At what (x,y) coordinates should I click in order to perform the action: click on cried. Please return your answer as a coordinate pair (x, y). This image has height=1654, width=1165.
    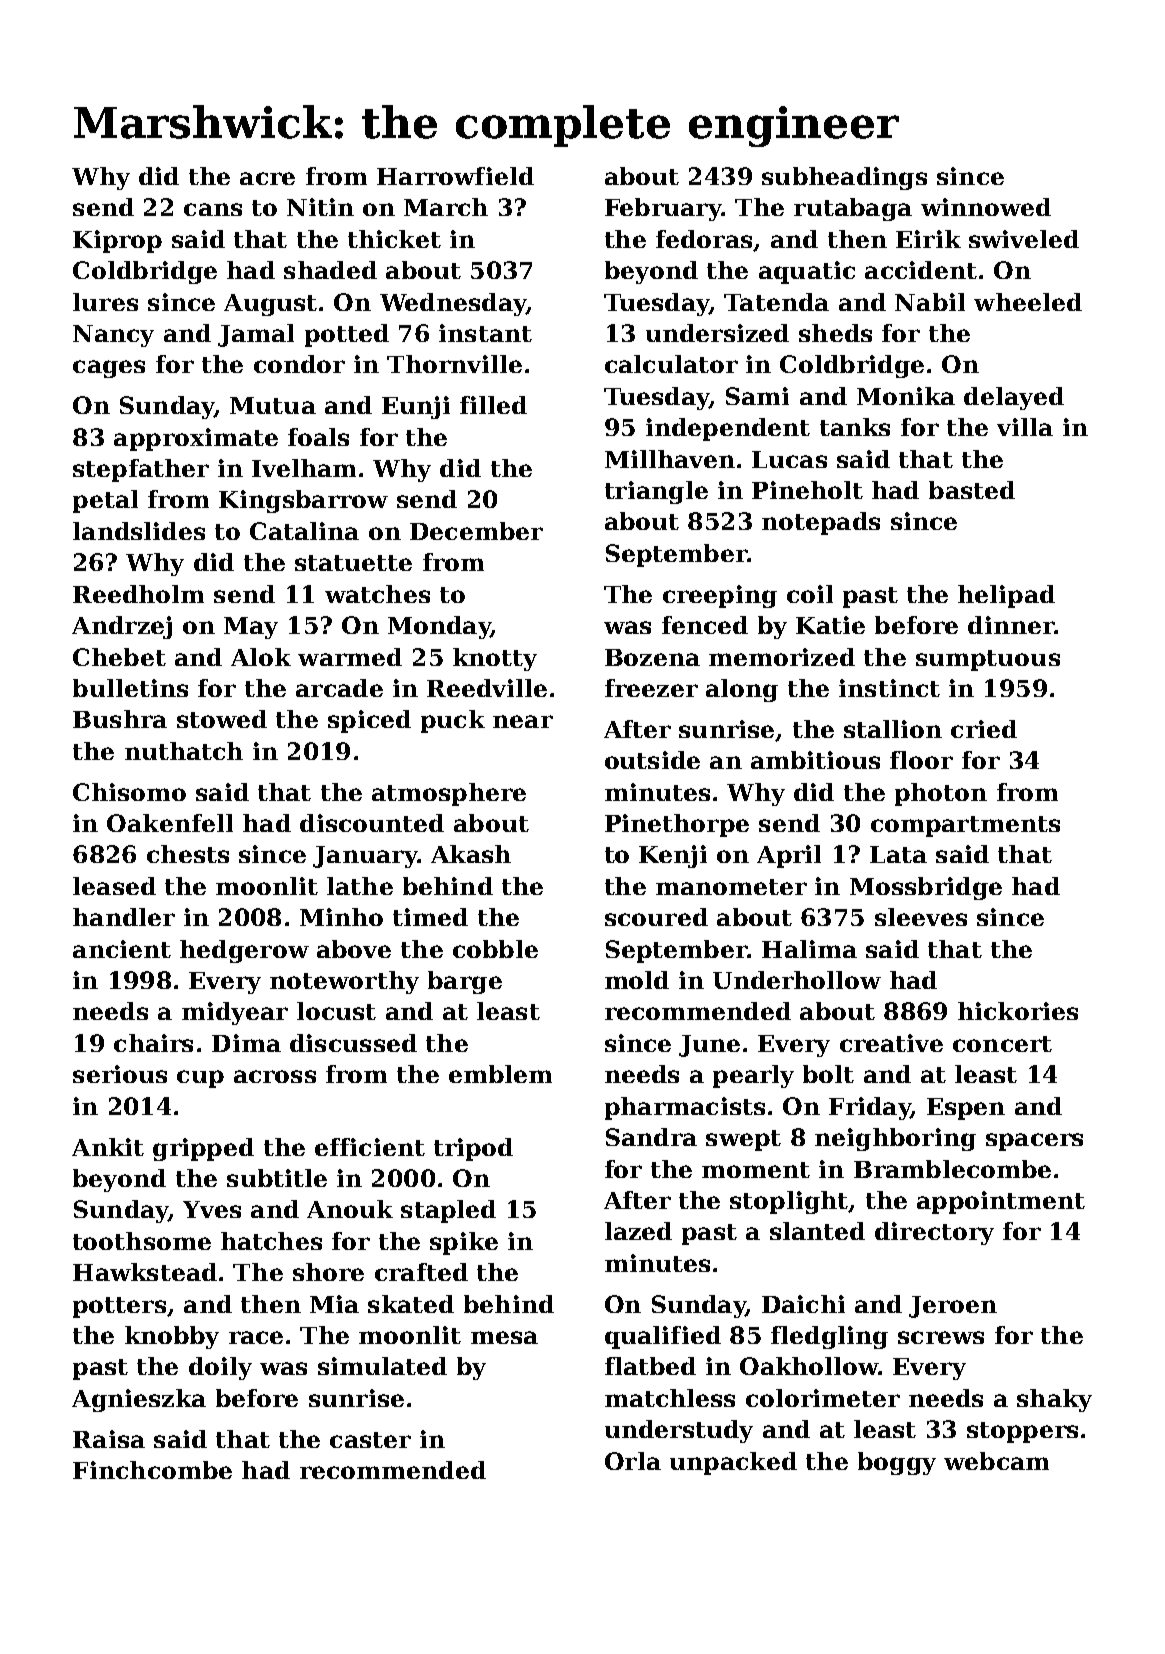
    Looking at the image, I should click on (984, 729).
